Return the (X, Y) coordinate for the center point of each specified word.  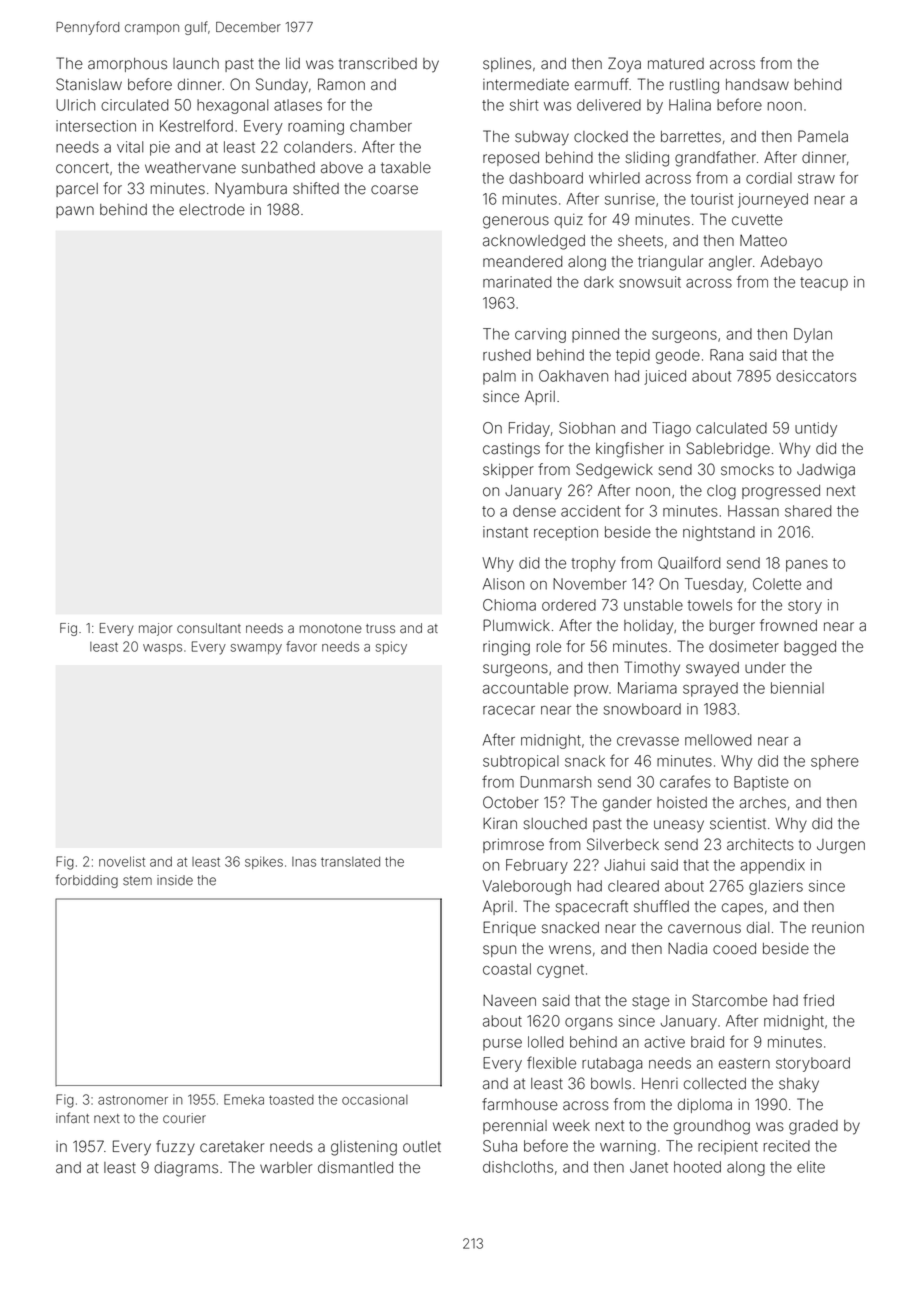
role (549, 647)
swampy (256, 649)
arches (762, 803)
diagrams (186, 1169)
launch (196, 64)
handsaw (757, 85)
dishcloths (518, 1167)
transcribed (378, 63)
